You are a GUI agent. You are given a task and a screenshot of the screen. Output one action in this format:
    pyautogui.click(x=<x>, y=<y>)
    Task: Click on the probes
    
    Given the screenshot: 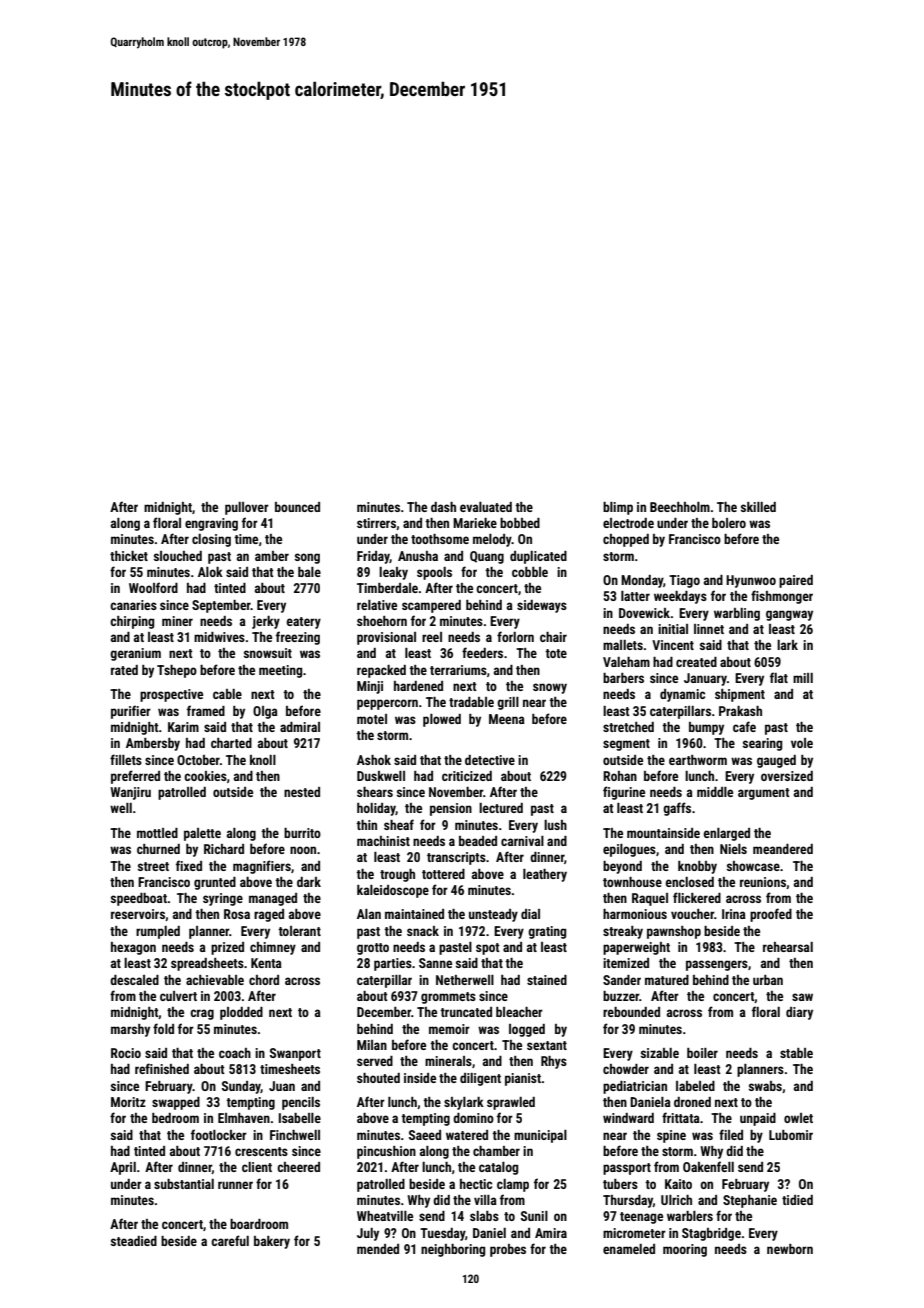 What is the action you would take?
    pyautogui.click(x=508, y=1250)
